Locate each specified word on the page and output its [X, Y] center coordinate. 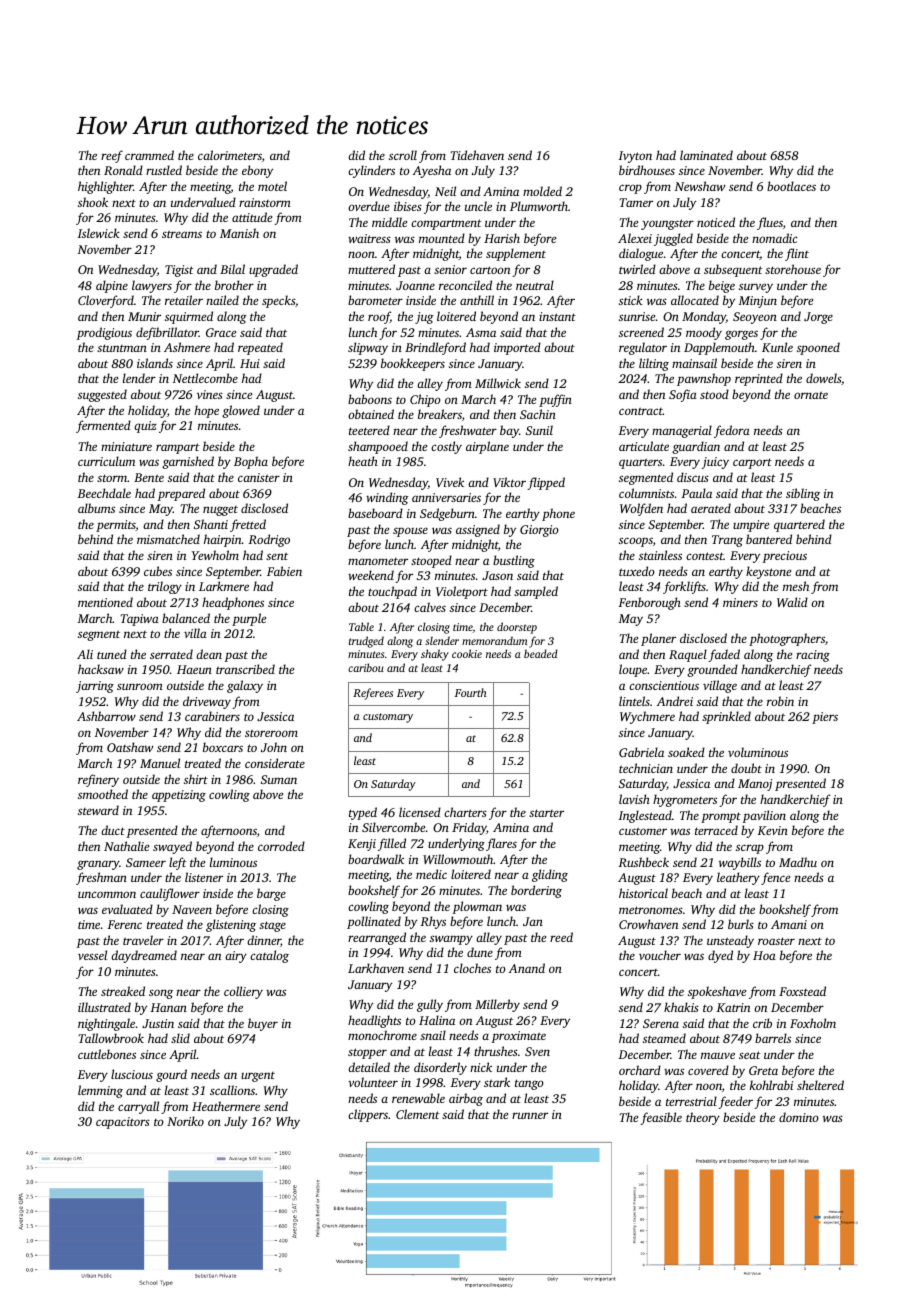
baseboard [375, 513]
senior [450, 269]
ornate [811, 395]
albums [96, 508]
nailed [222, 300]
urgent [258, 1077]
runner [530, 1115]
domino [799, 1117]
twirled [637, 269]
